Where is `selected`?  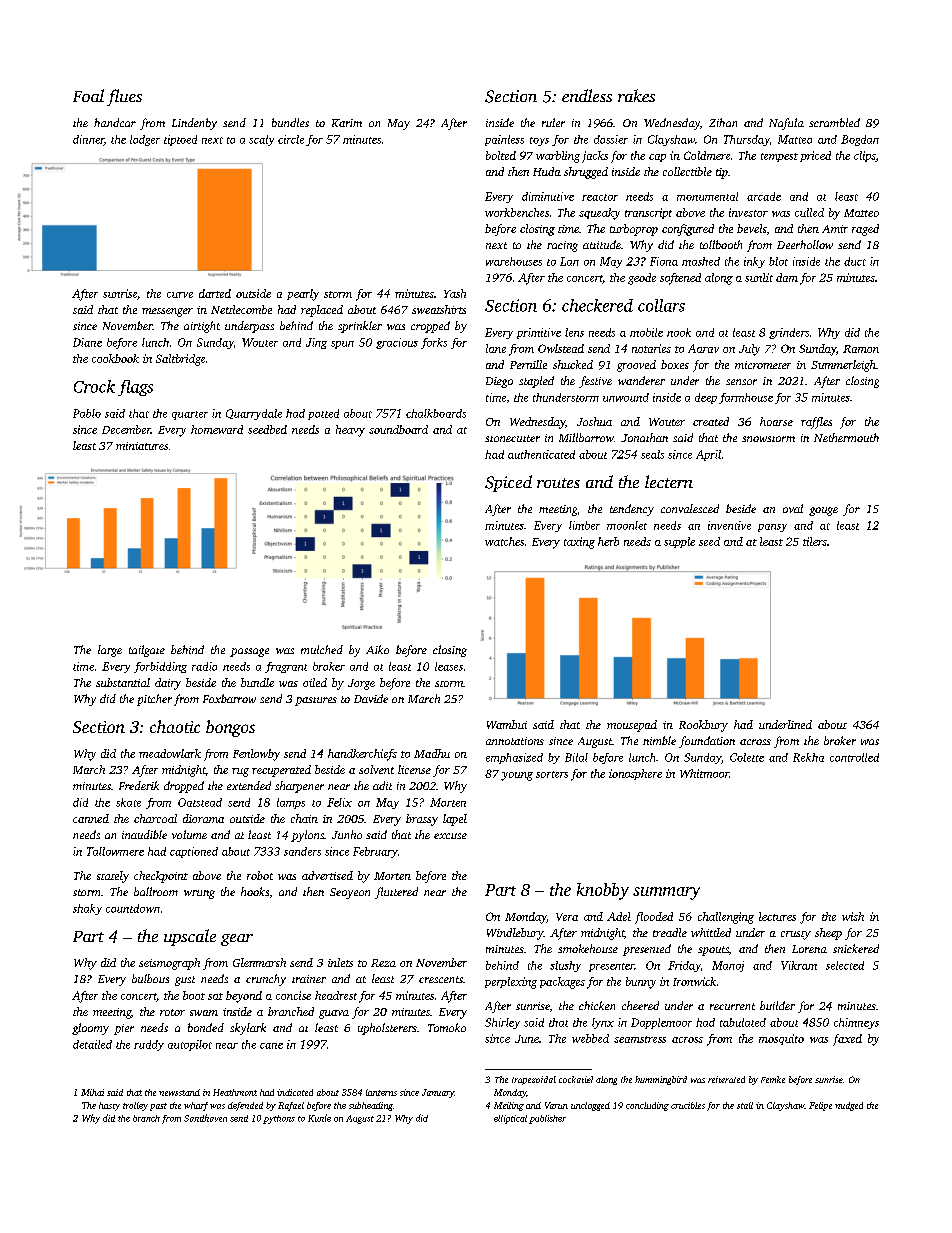 selected is located at coordinates (845, 965).
